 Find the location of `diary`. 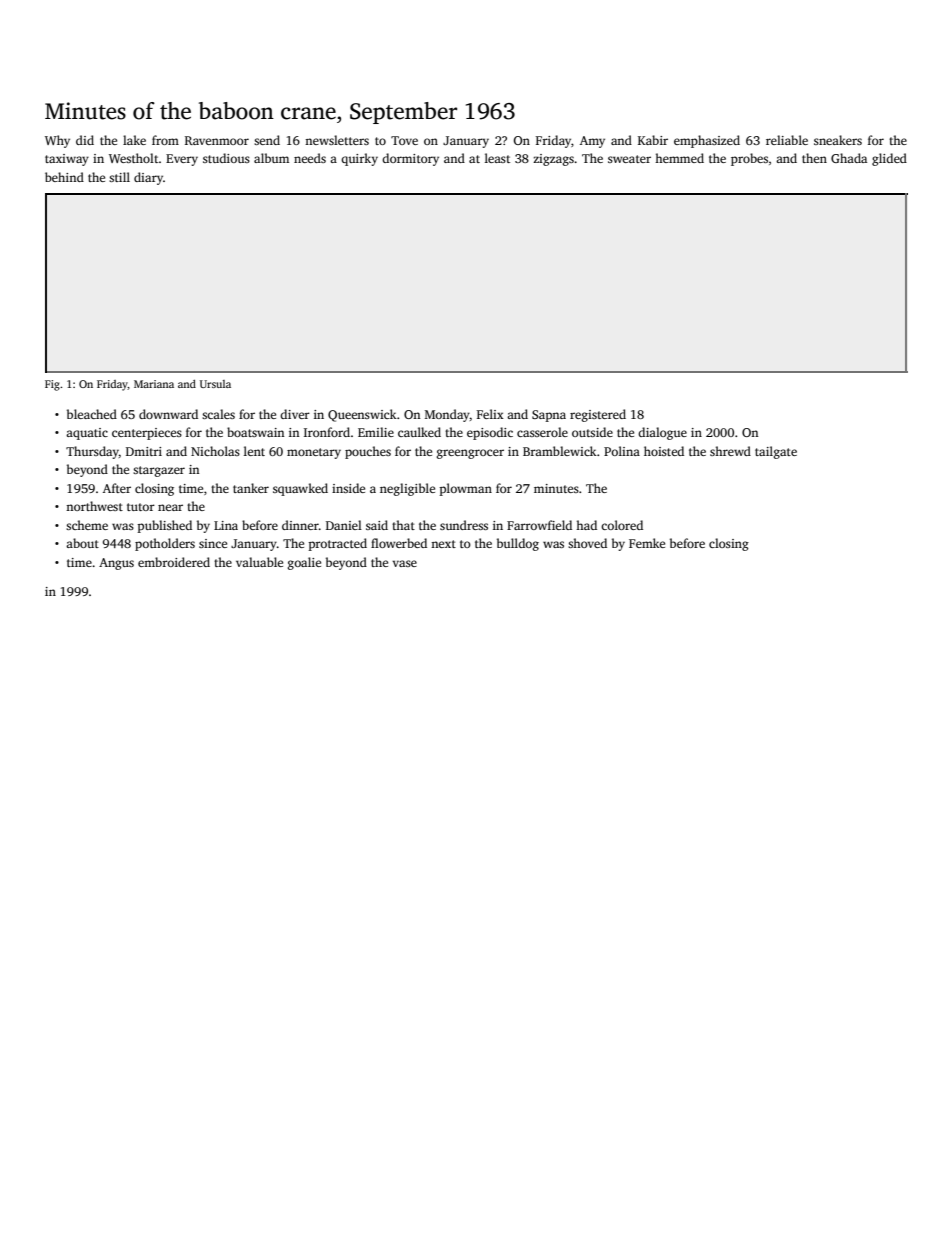

diary is located at coordinates (148, 178).
